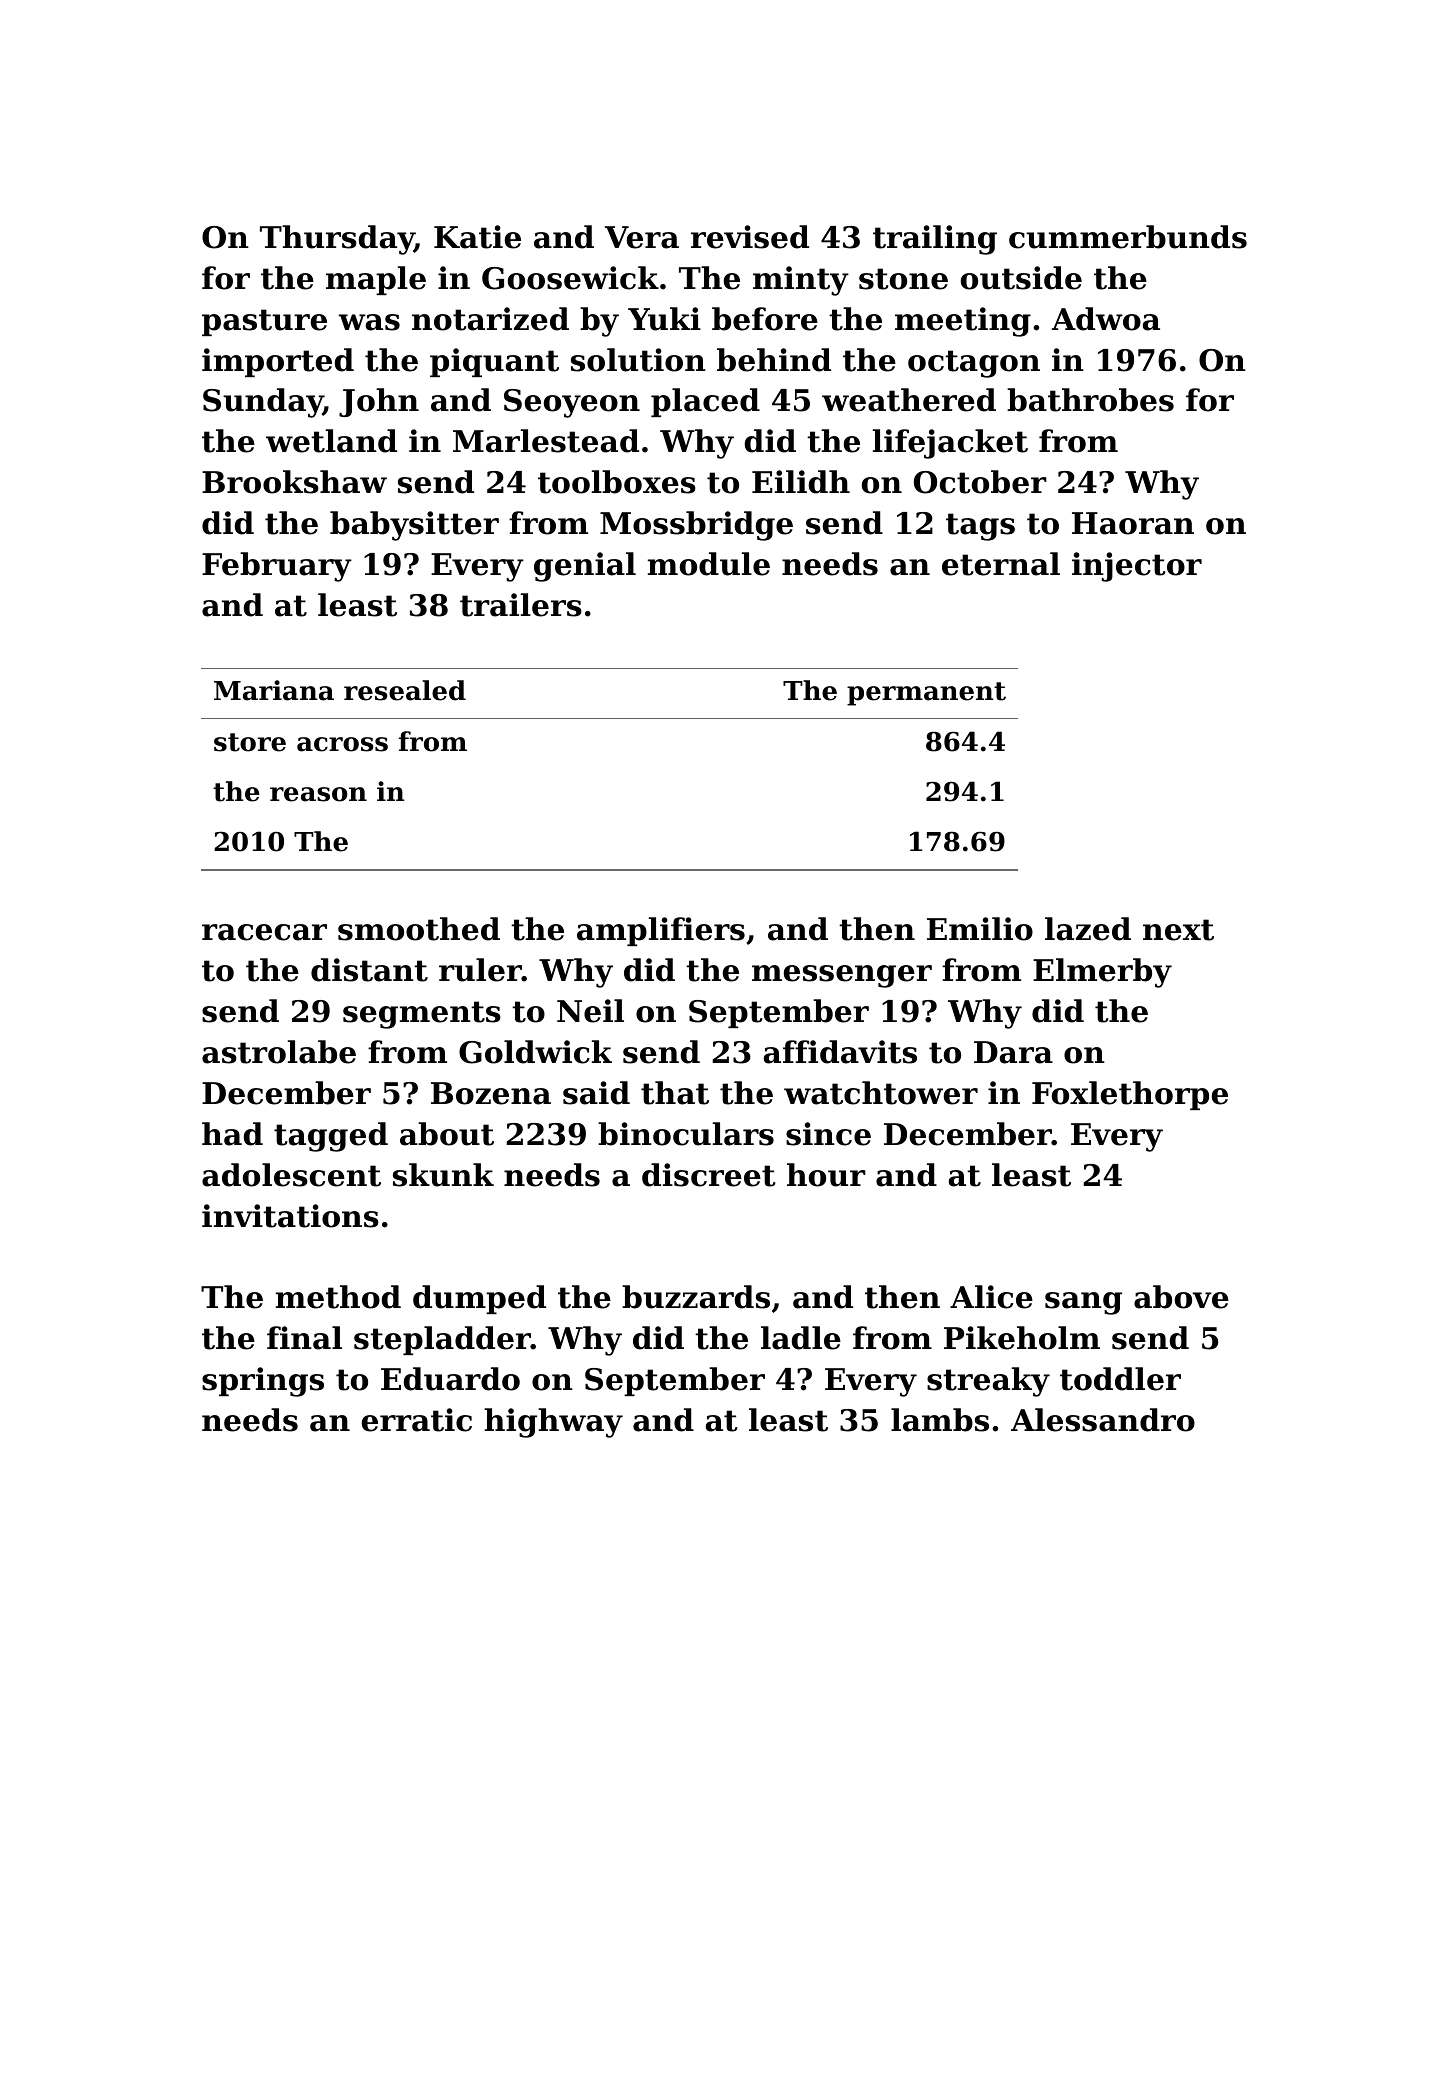  Describe the element at coordinates (980, 929) in the page. I see `Emilio` at that location.
